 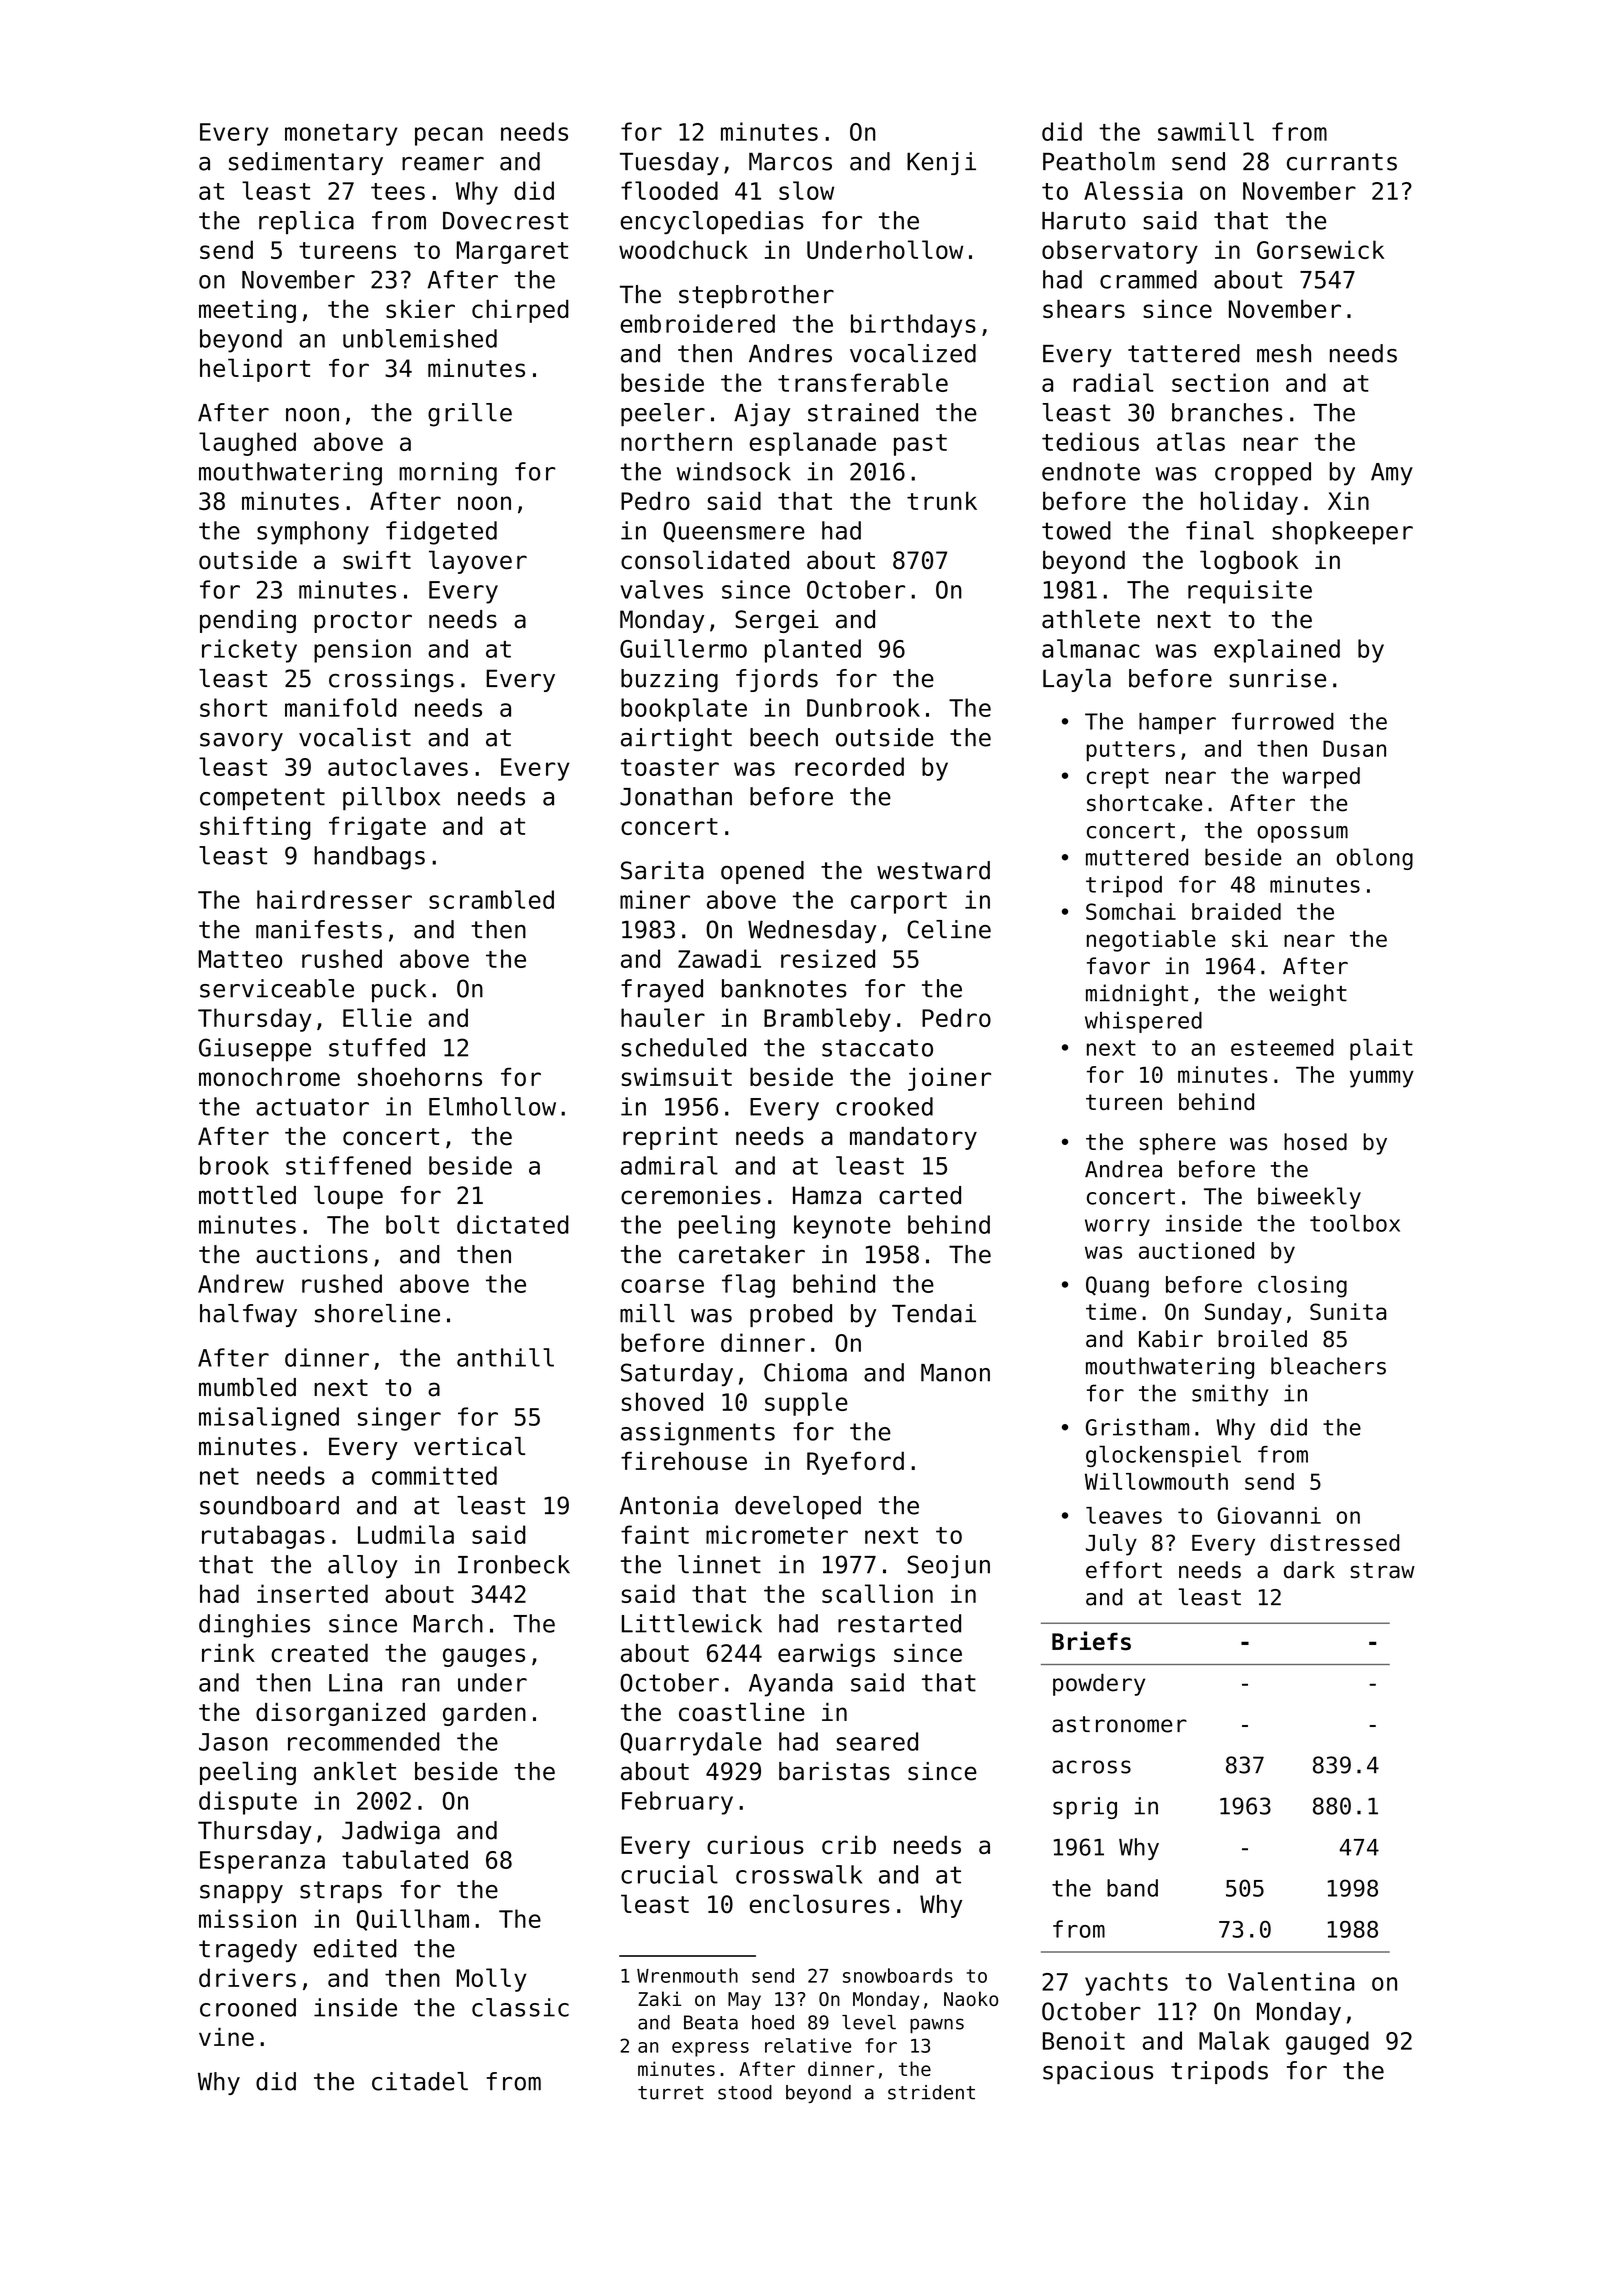 I want to click on effort, so click(x=1124, y=1570).
